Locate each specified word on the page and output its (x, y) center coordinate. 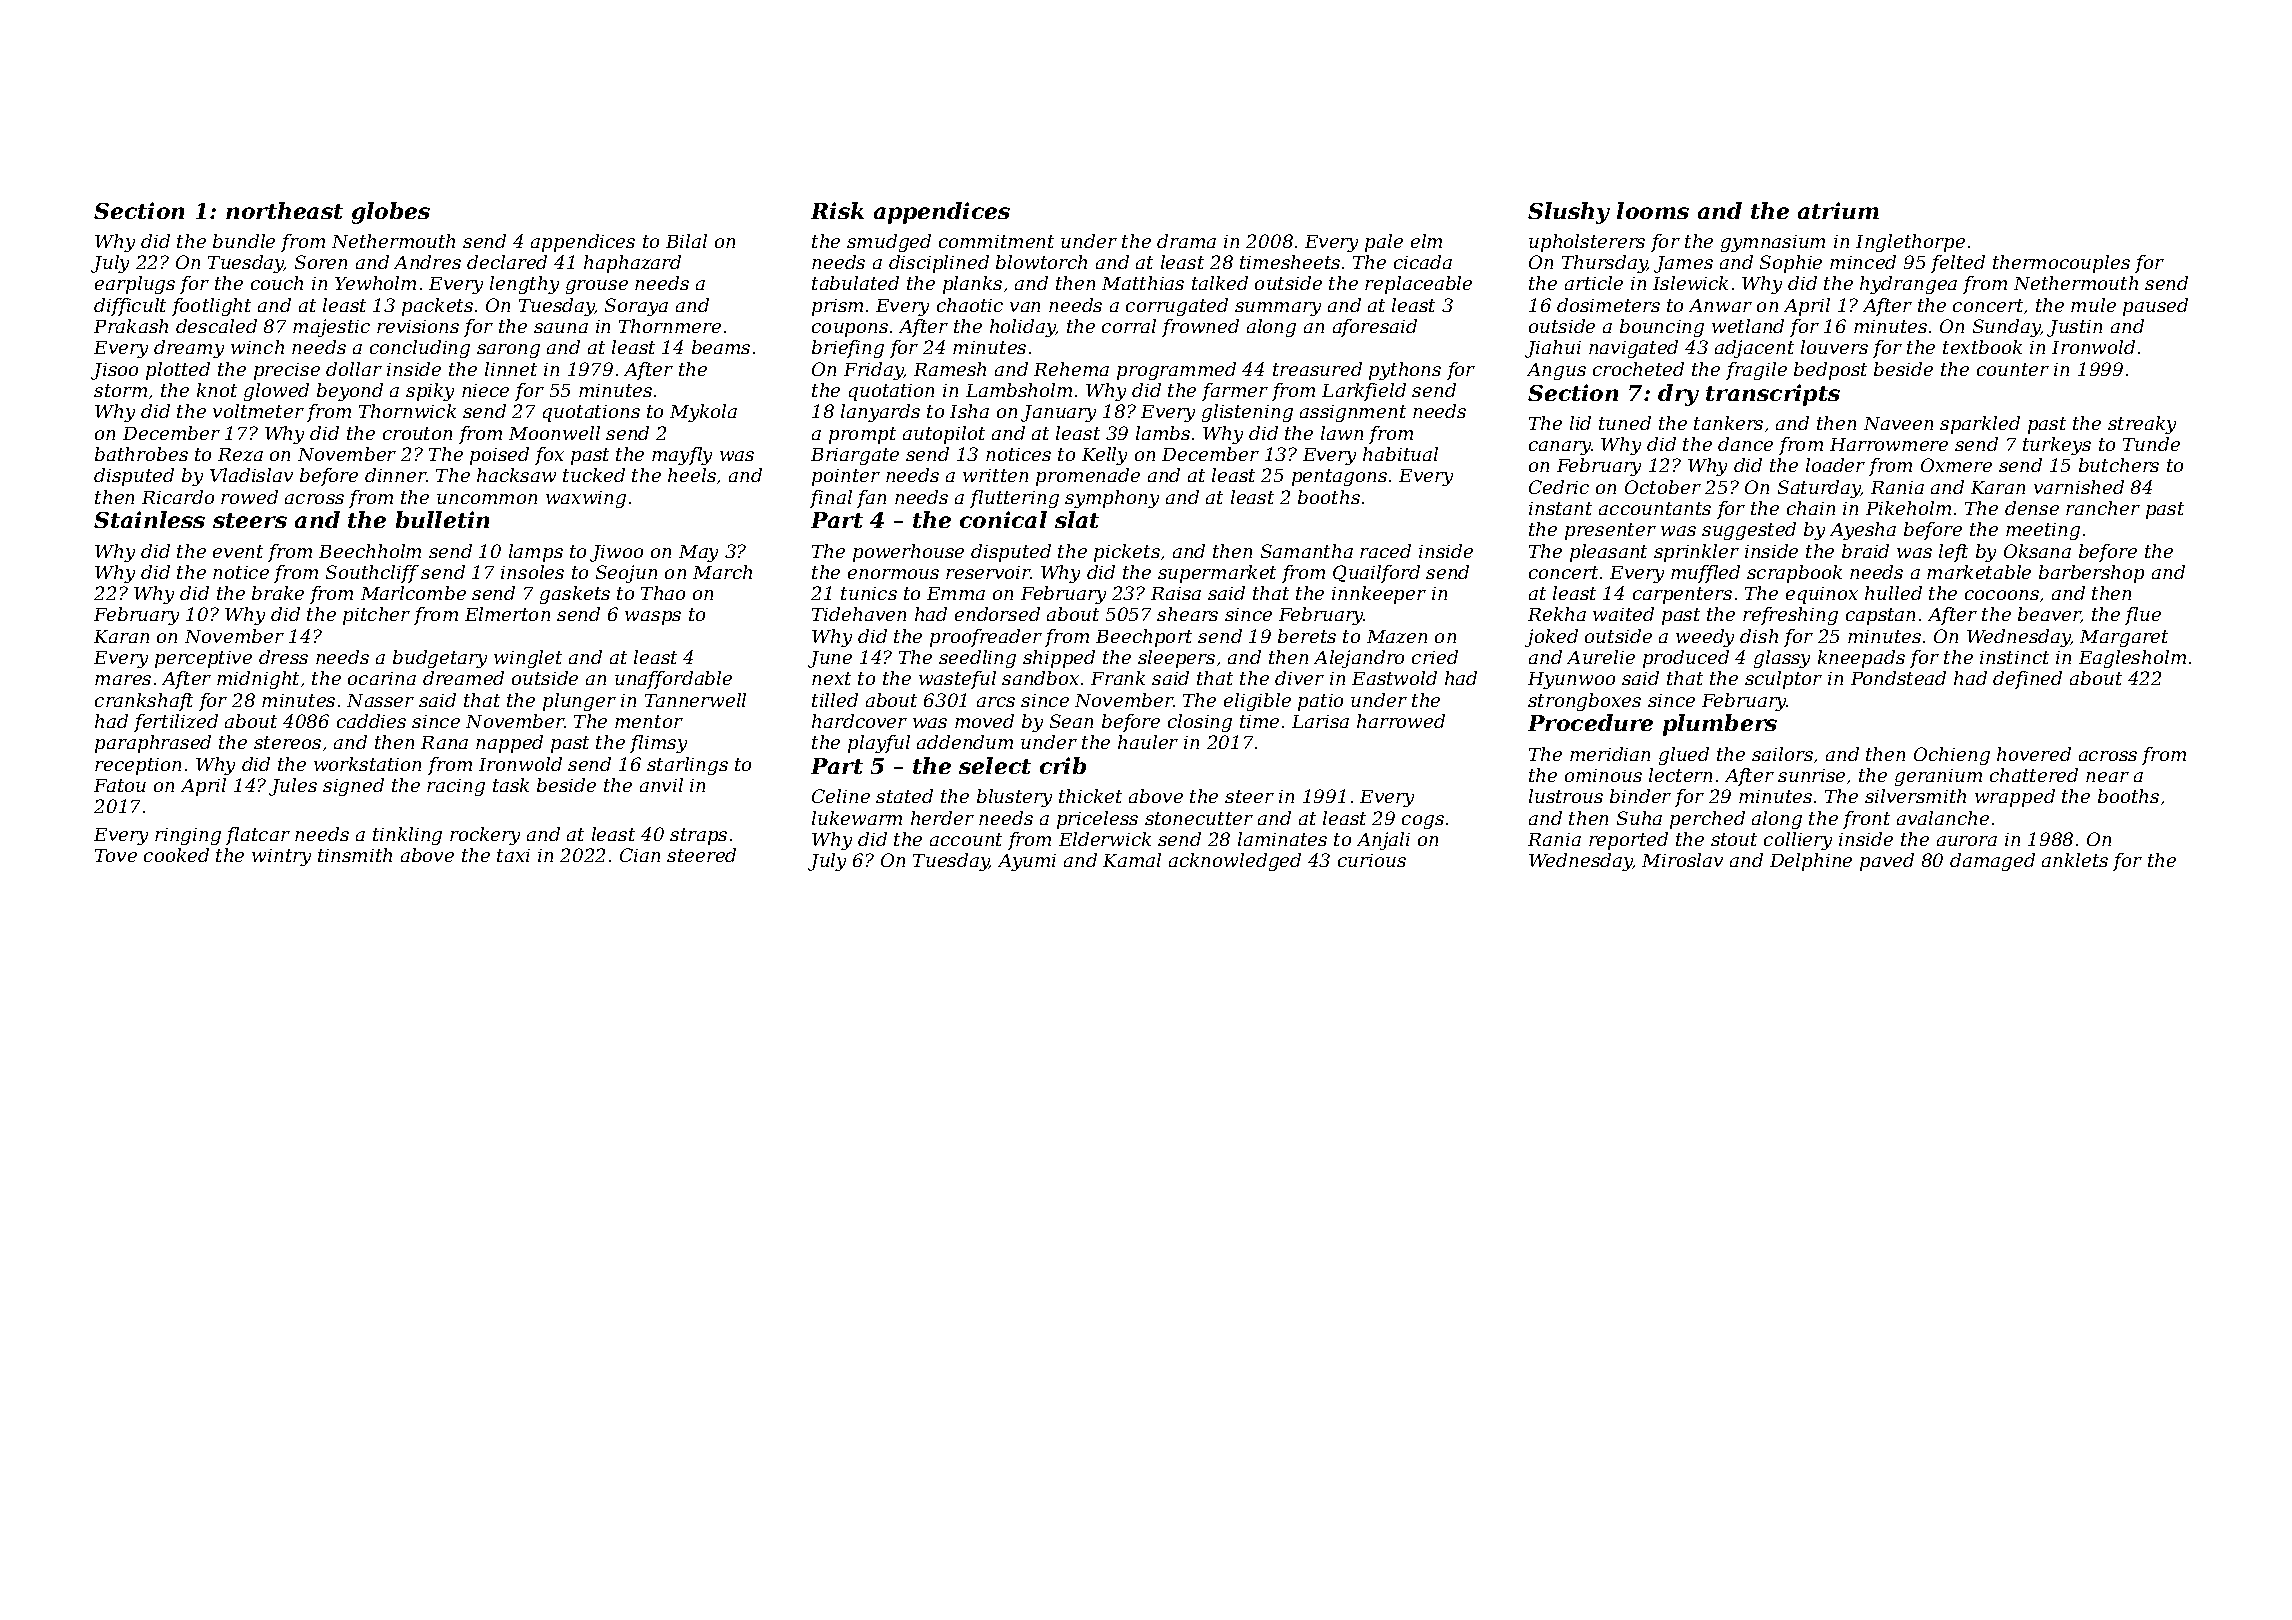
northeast (284, 210)
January (1058, 413)
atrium (1838, 210)
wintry (281, 857)
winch (257, 347)
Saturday (1819, 489)
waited (1623, 614)
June (830, 659)
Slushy (1569, 213)
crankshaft (144, 702)
